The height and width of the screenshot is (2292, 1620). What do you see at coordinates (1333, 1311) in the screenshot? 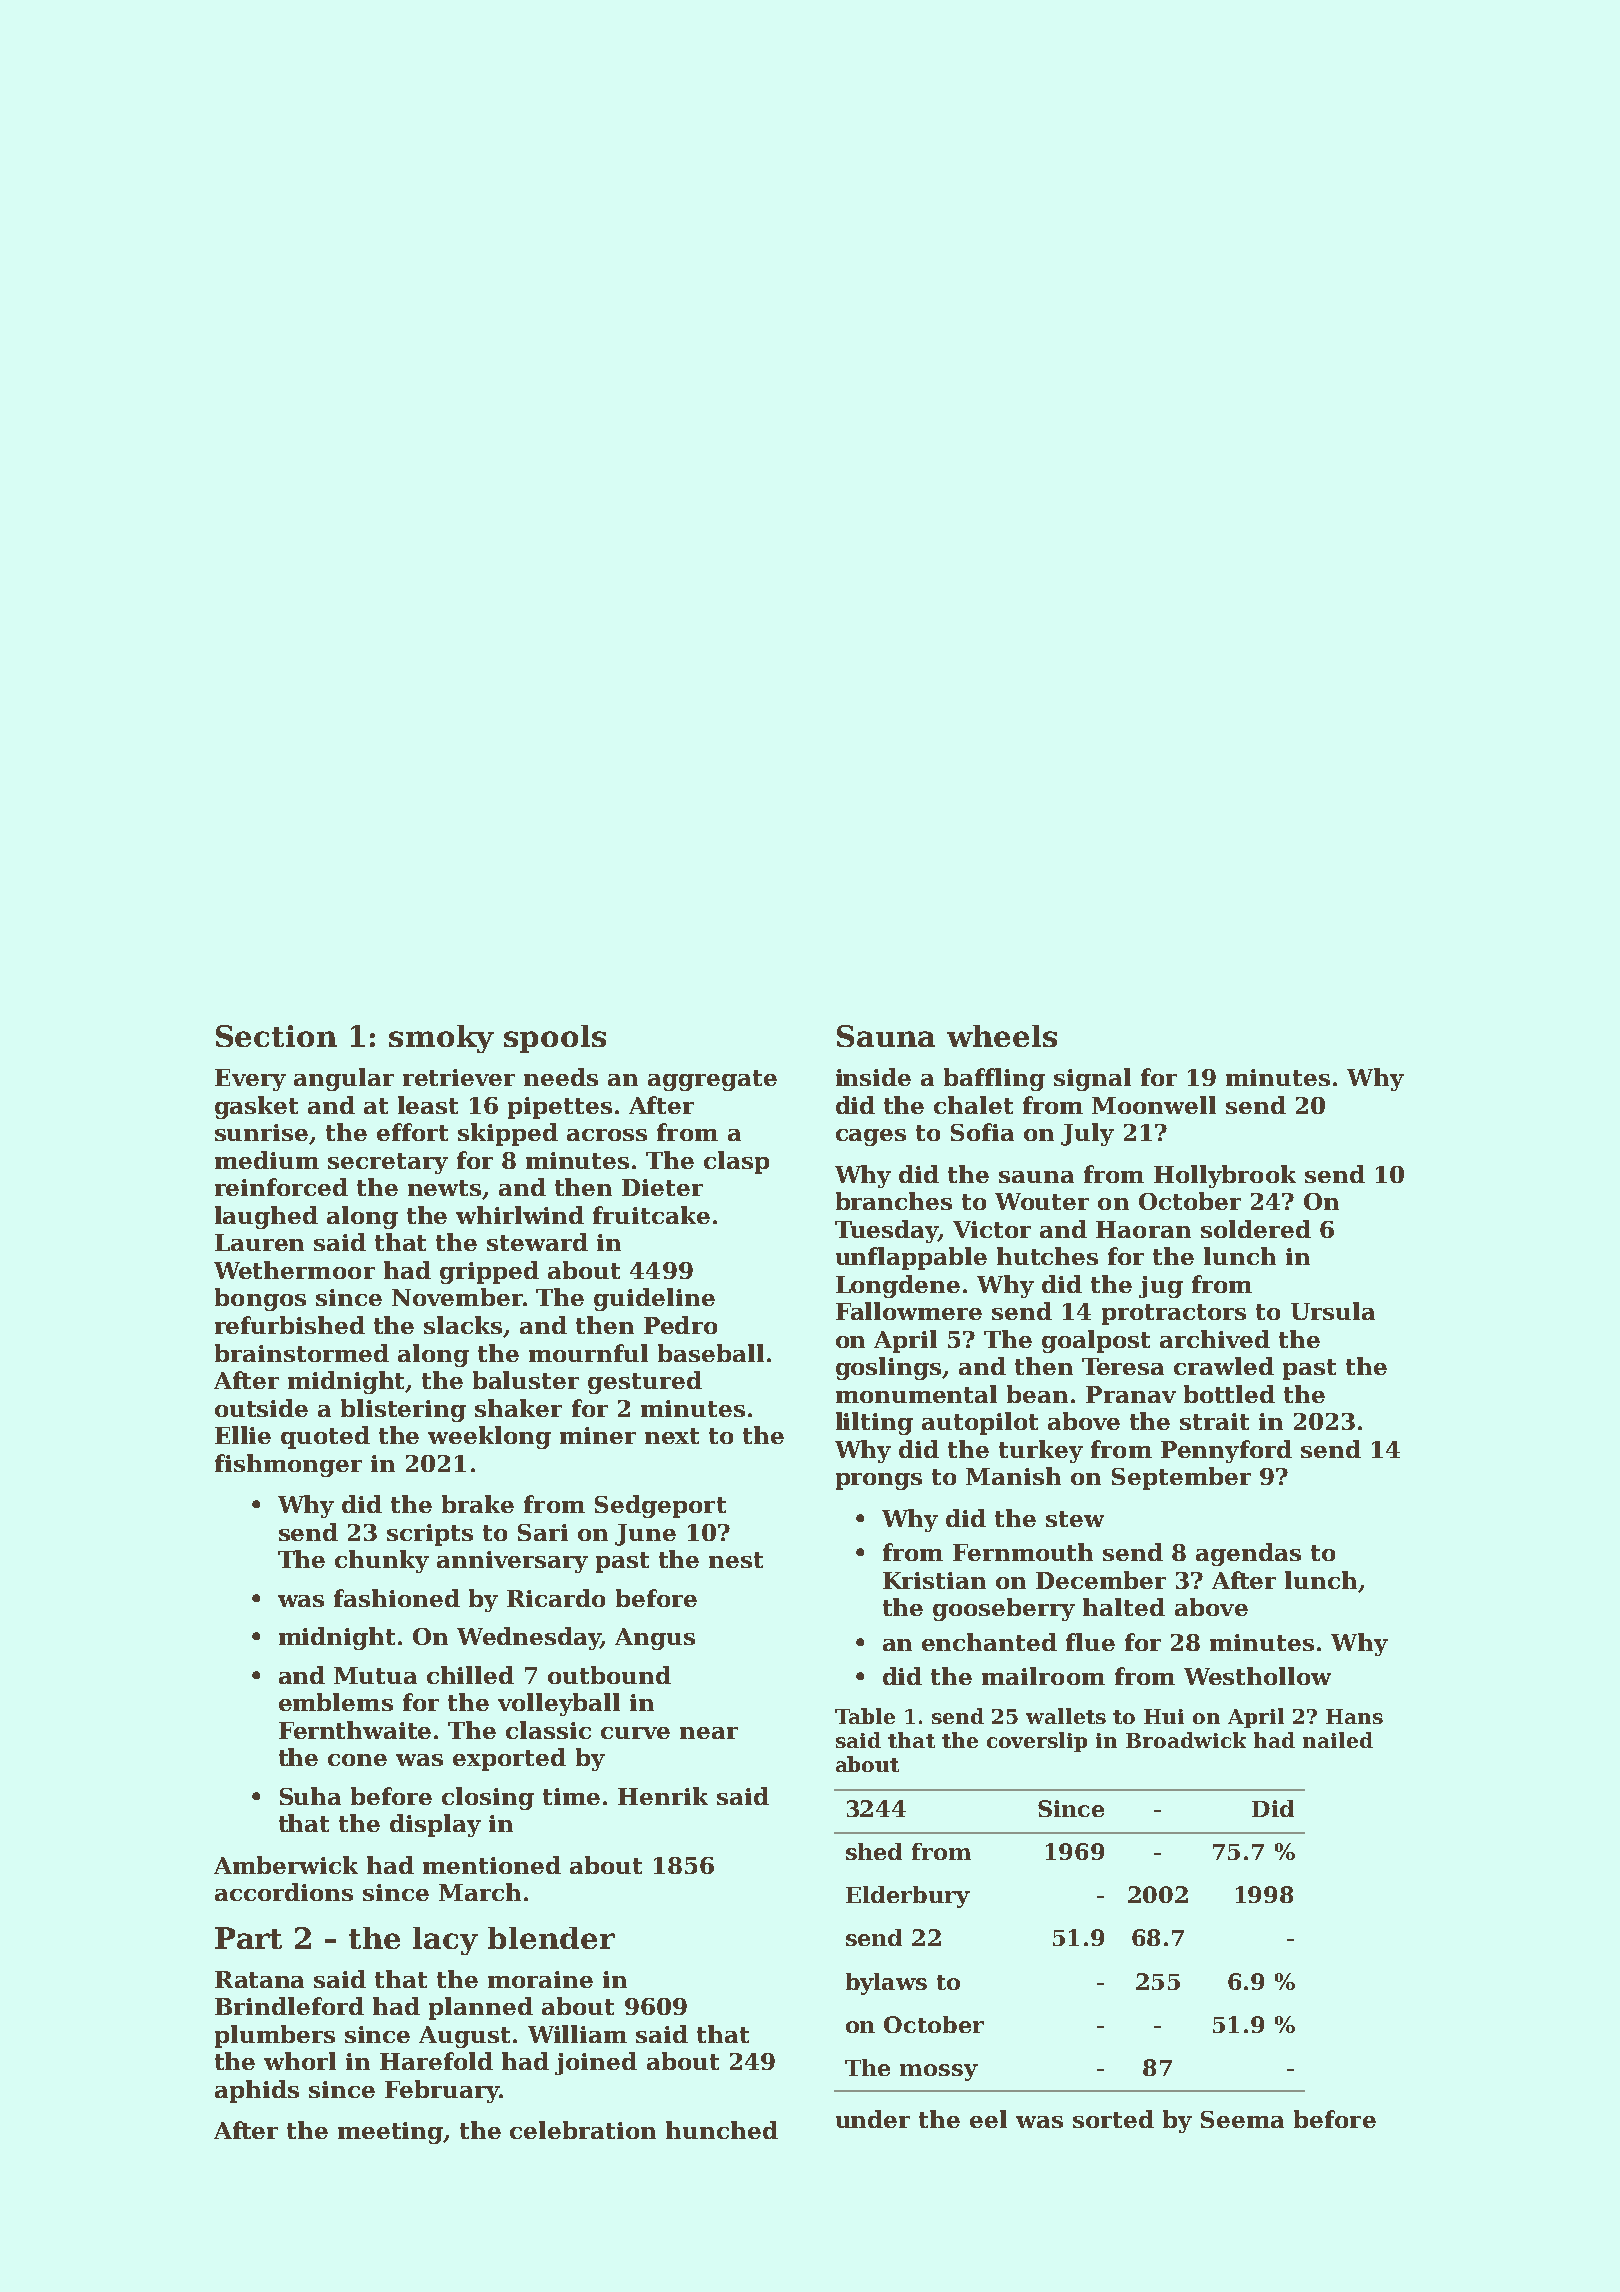
I see `Ursula` at bounding box center [1333, 1311].
